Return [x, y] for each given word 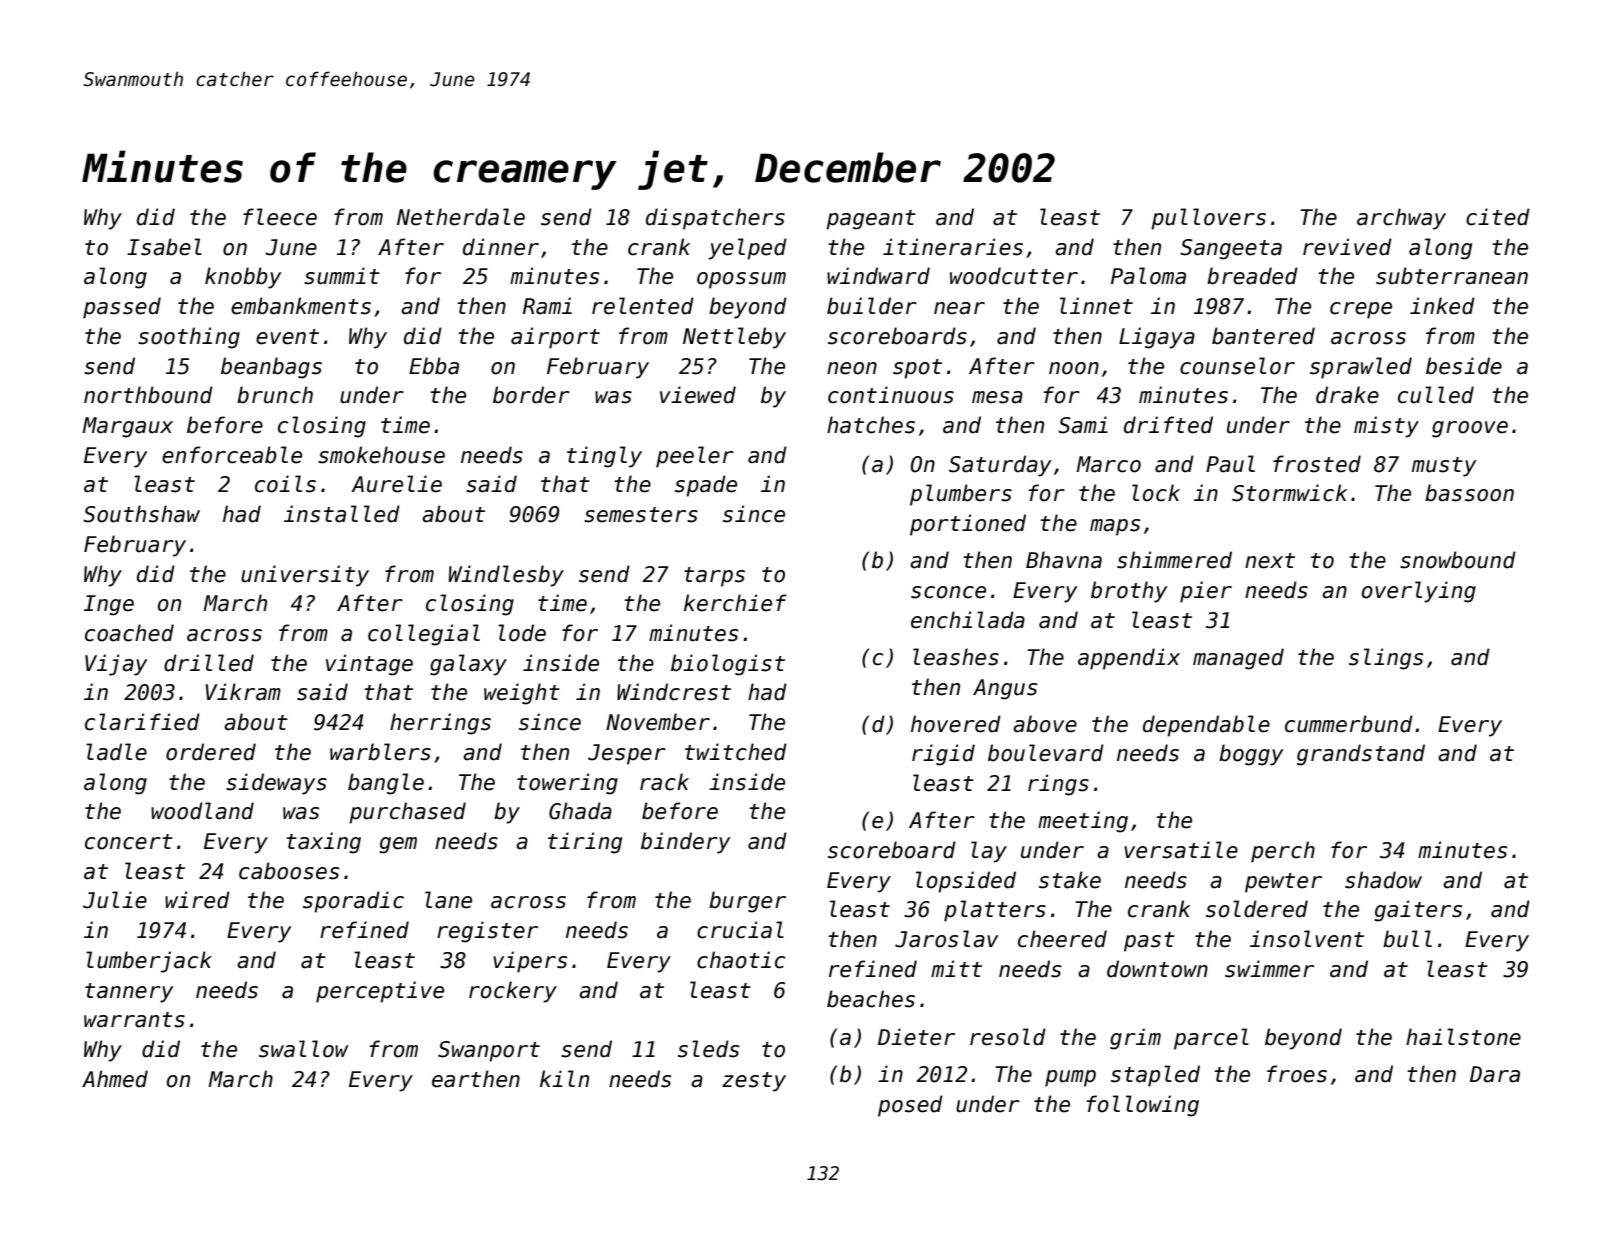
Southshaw [141, 514]
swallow [303, 1049]
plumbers [961, 495]
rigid [943, 755]
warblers [380, 752]
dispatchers [715, 219]
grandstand [1361, 755]
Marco [1108, 464]
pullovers [1208, 219]
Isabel [164, 247]
